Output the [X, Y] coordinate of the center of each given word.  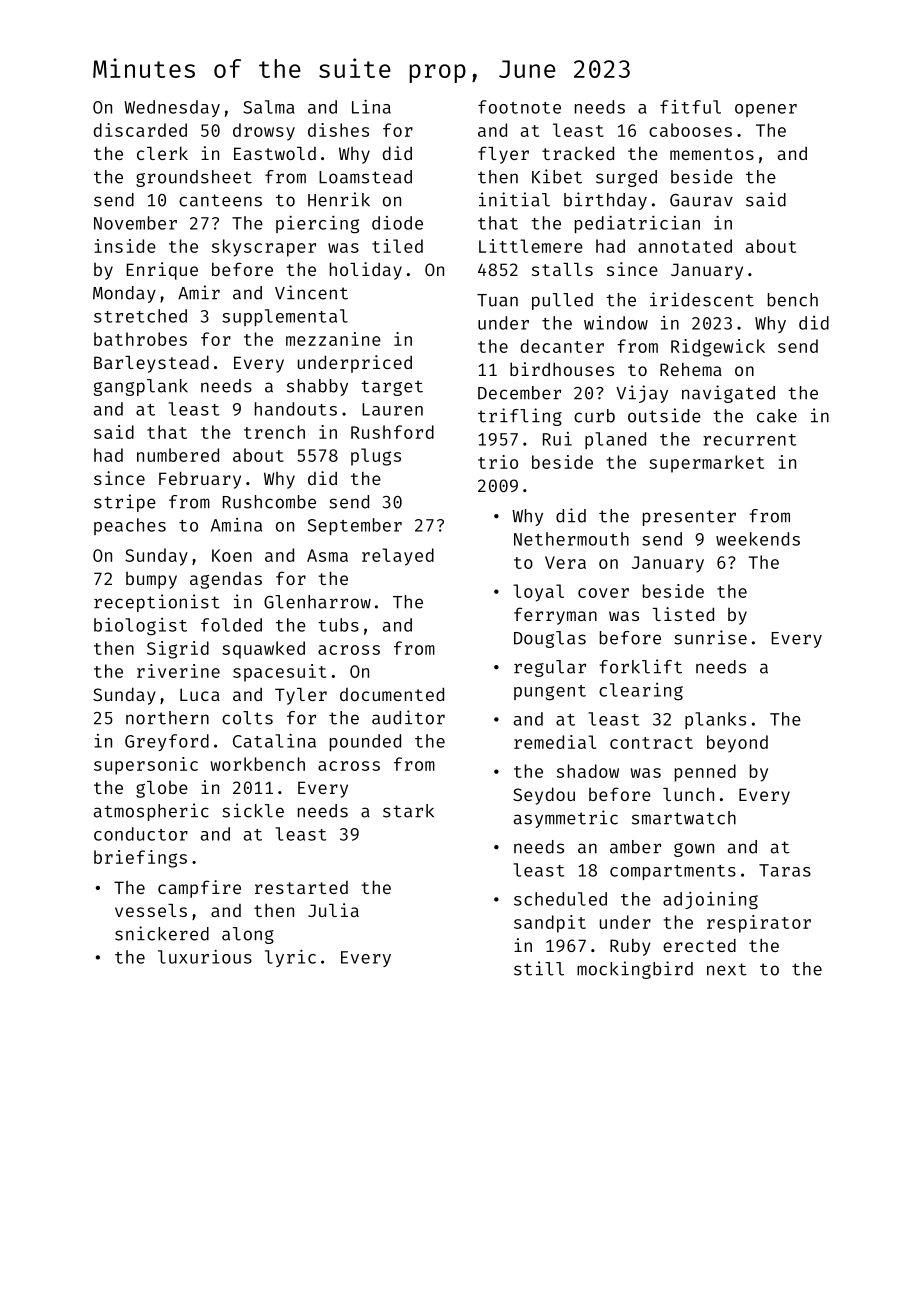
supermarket [706, 464]
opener [766, 110]
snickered [162, 933]
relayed [398, 557]
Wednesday [172, 108]
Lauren [392, 409]
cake [777, 416]
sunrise [710, 637]
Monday [124, 294]
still [539, 968]
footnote [519, 107]
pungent [550, 693]
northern [167, 718]
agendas [226, 580]
